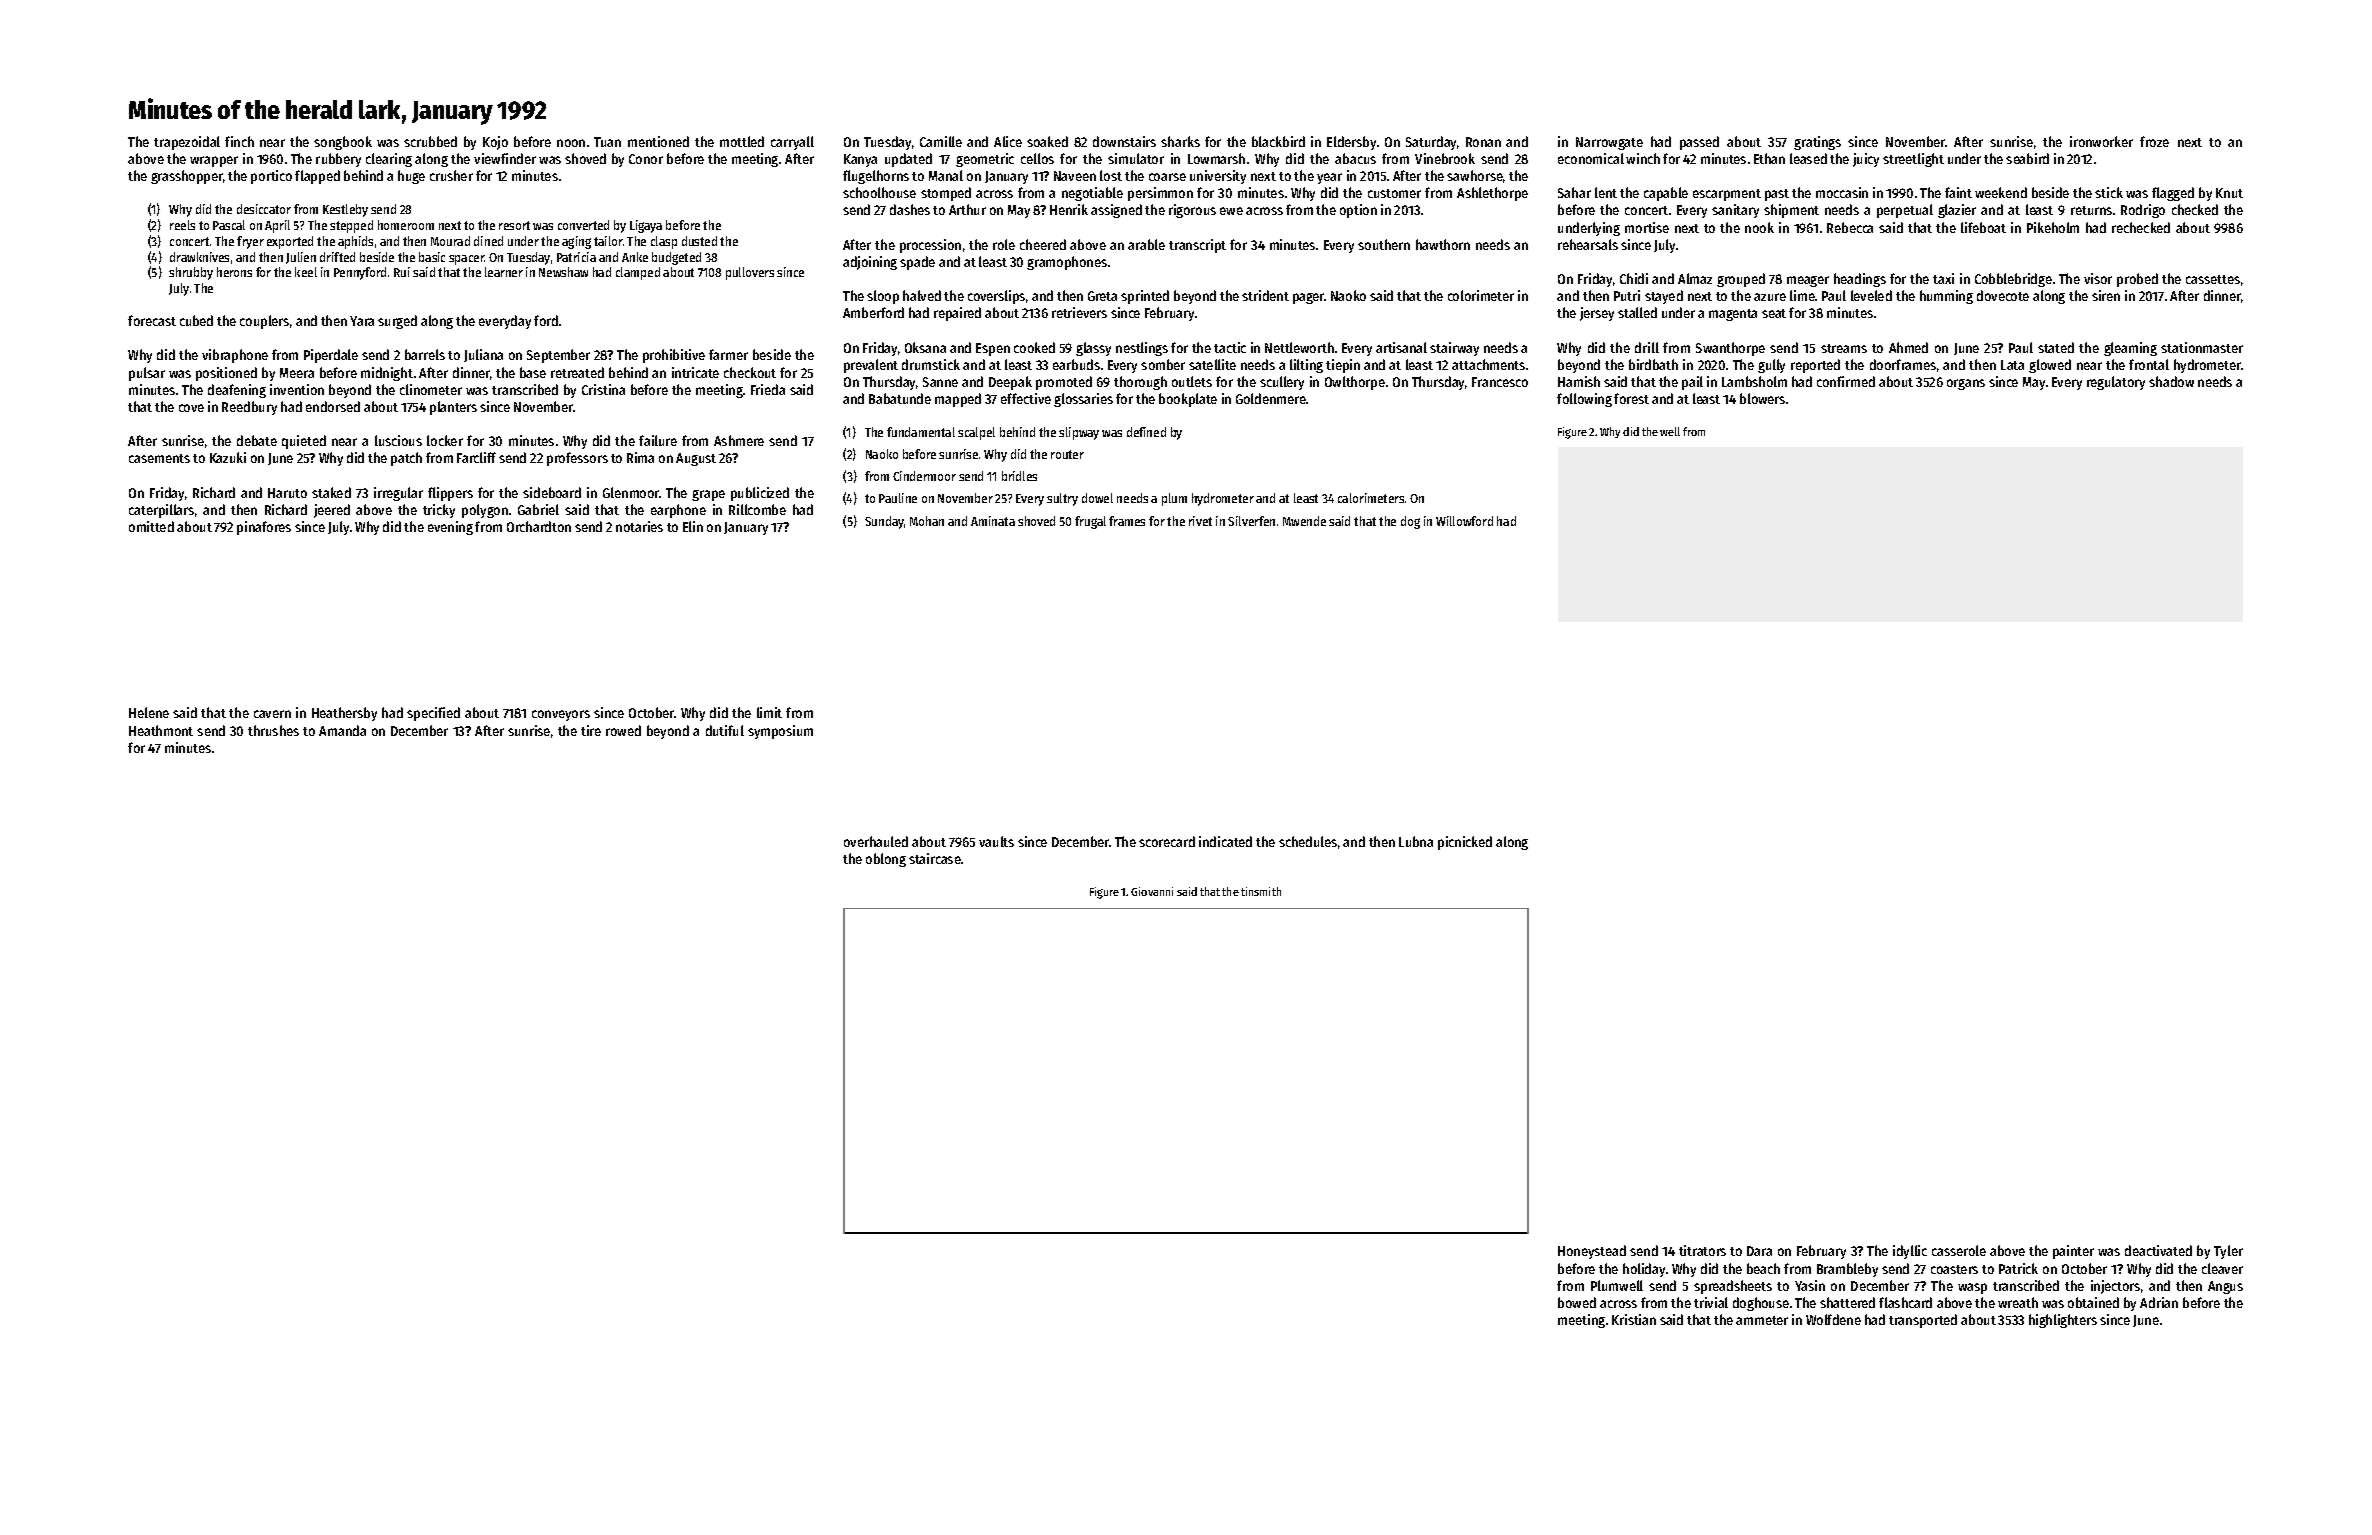 The height and width of the screenshot is (1535, 2372). I want to click on indicated, so click(1225, 841).
